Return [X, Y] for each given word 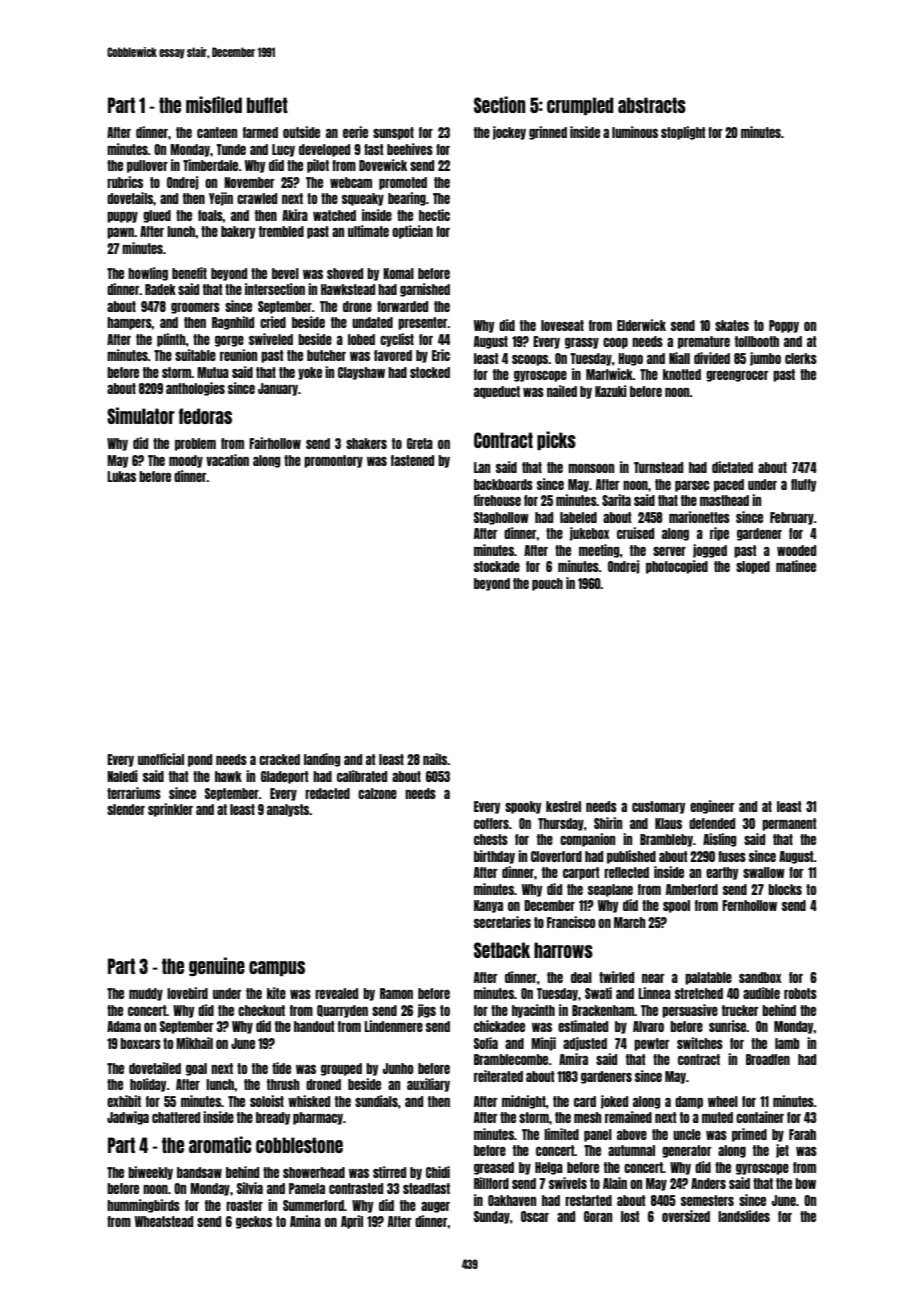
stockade [497, 566]
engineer [712, 807]
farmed [260, 132]
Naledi [122, 776]
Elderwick [641, 325]
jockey [509, 133]
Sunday [492, 1217]
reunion [238, 355]
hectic [434, 215]
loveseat [562, 325]
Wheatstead [164, 1221]
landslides [744, 1216]
